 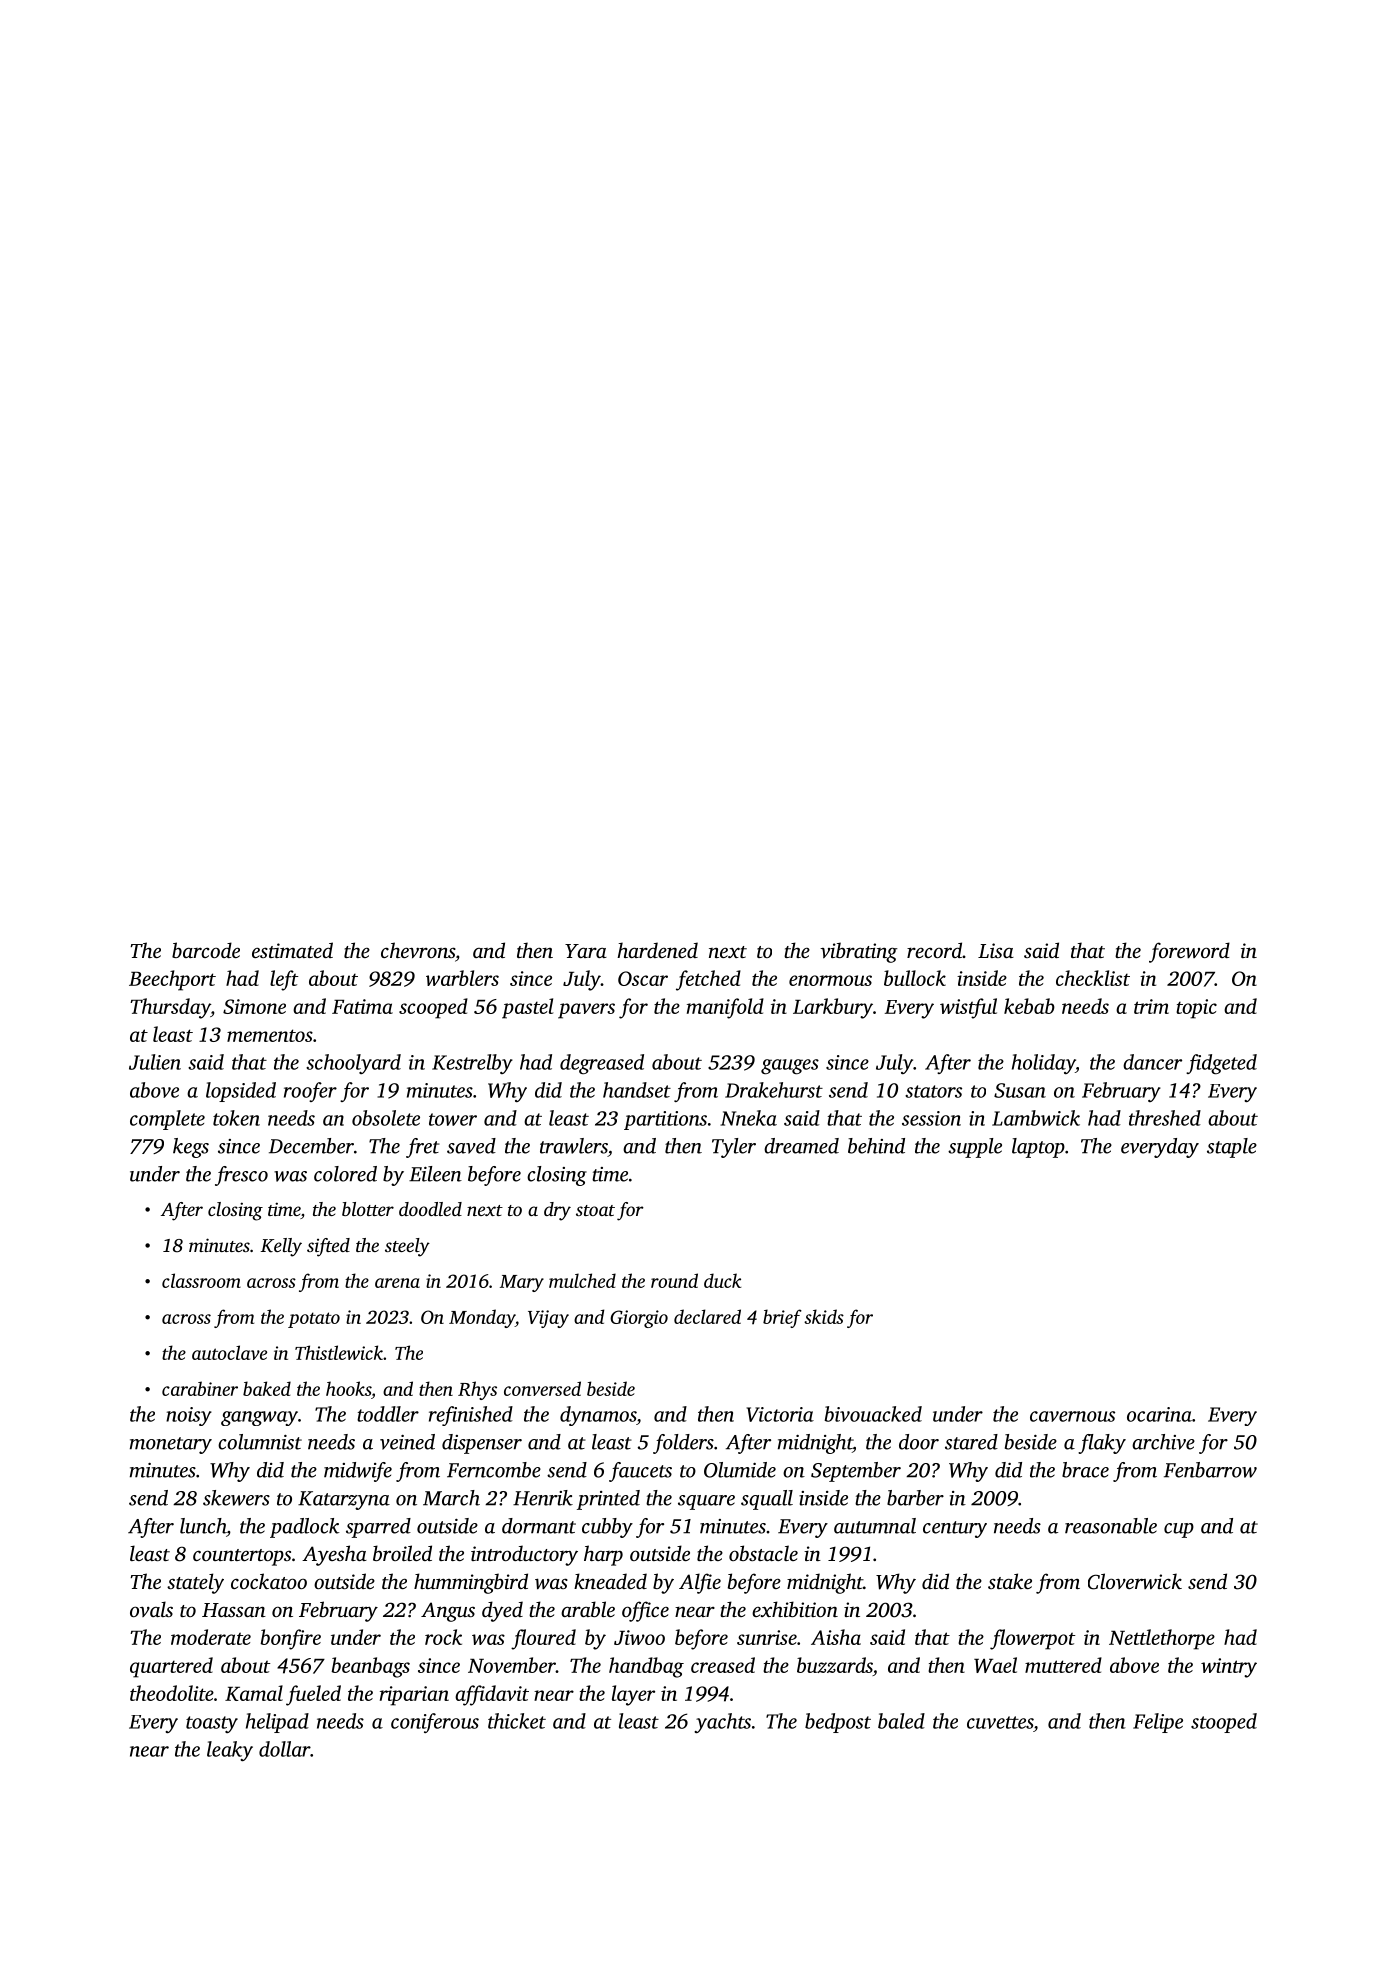 I want to click on Tyler, so click(x=734, y=1148).
